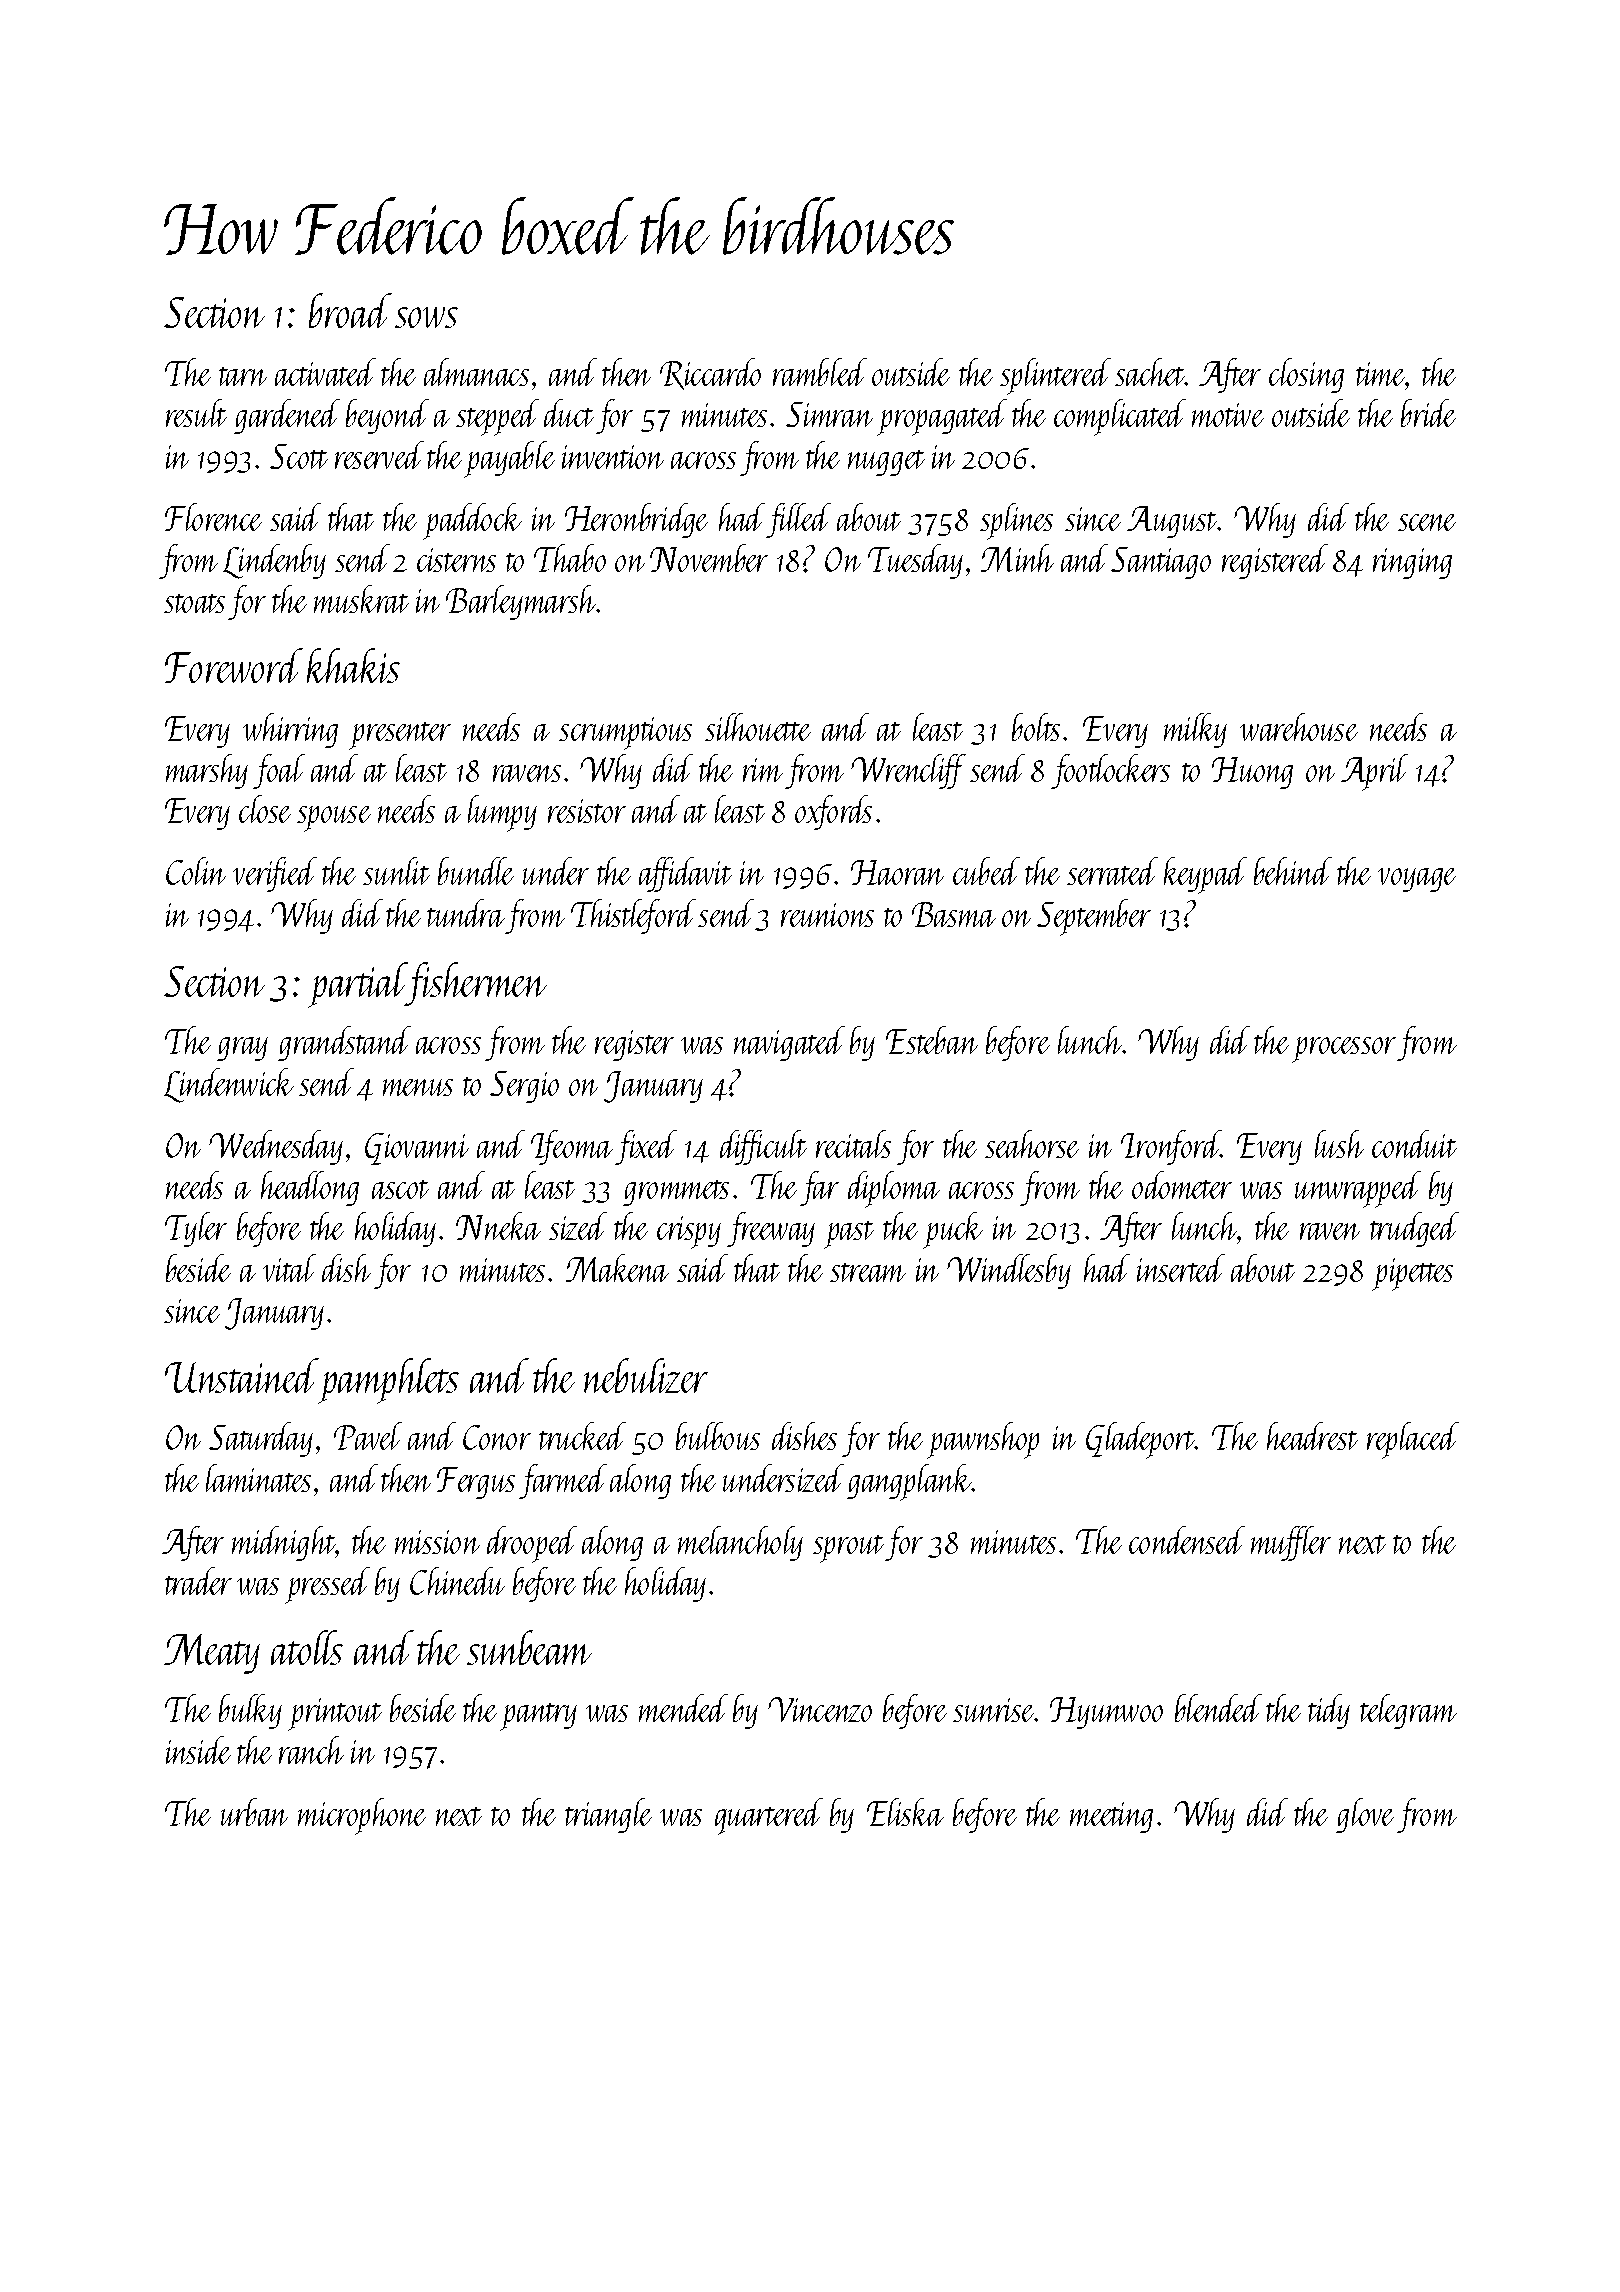 The image size is (1620, 2292). I want to click on affidavit, so click(685, 874).
